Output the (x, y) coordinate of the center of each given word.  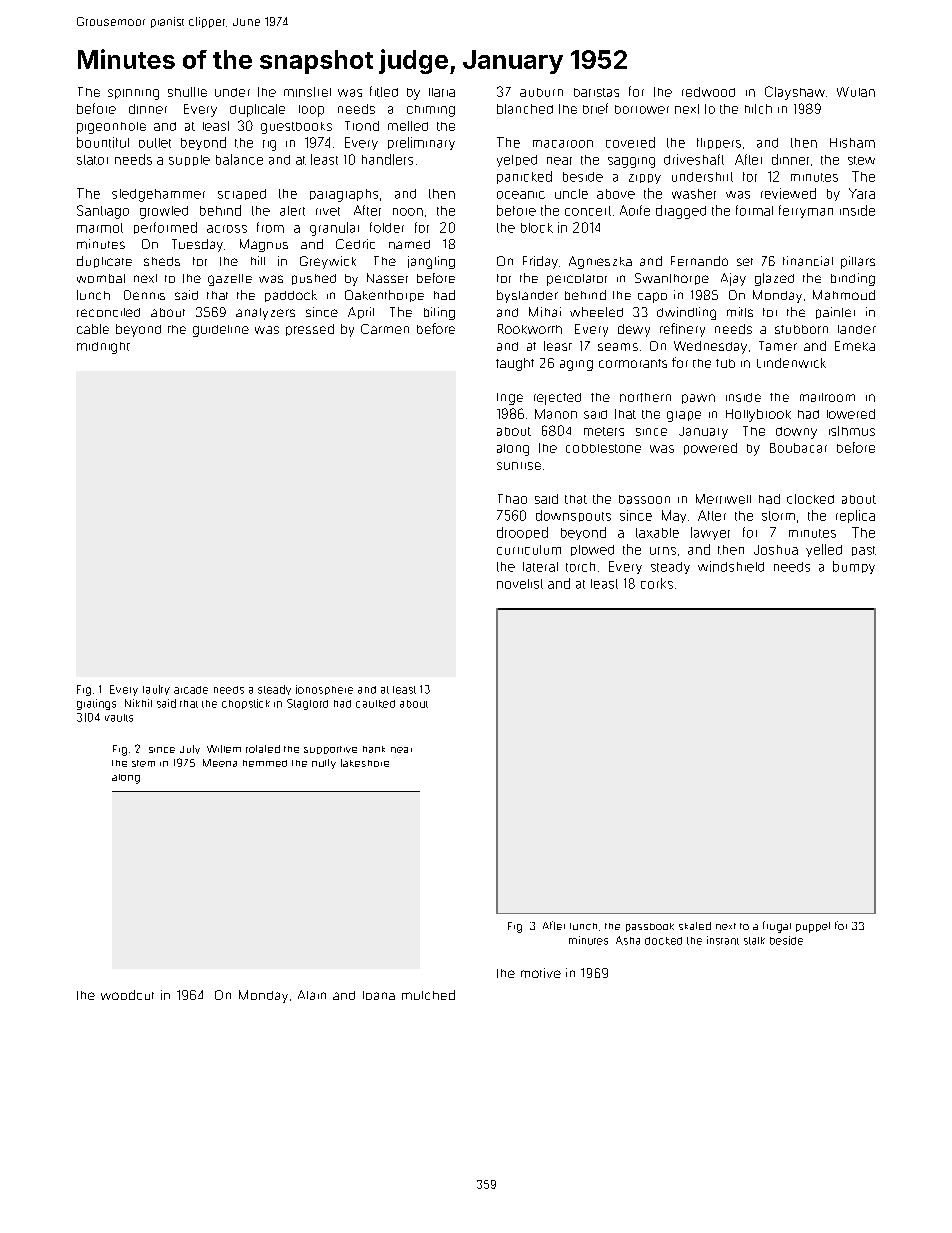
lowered (851, 414)
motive (541, 973)
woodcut (127, 995)
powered (710, 449)
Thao (512, 499)
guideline (221, 331)
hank (374, 749)
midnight (103, 348)
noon (408, 212)
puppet (813, 927)
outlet (155, 143)
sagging (631, 162)
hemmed (265, 763)
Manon (556, 414)
